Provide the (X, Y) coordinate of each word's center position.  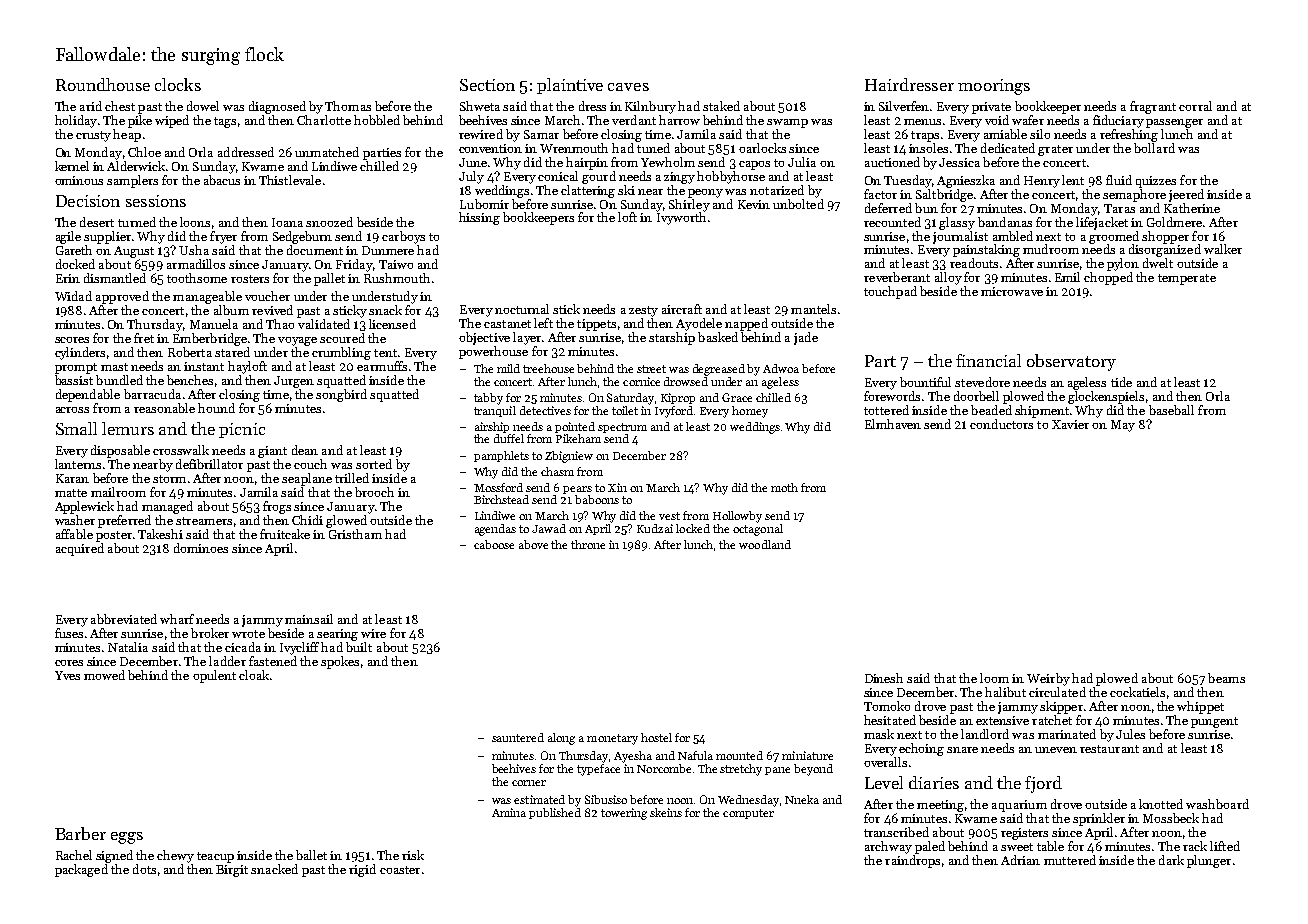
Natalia (128, 647)
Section (487, 85)
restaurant (1109, 749)
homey (750, 412)
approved (122, 297)
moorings (994, 87)
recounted (892, 222)
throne (588, 544)
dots (144, 869)
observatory (1071, 362)
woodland (765, 544)
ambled (1013, 236)
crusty (93, 136)
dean (305, 450)
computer (748, 814)
